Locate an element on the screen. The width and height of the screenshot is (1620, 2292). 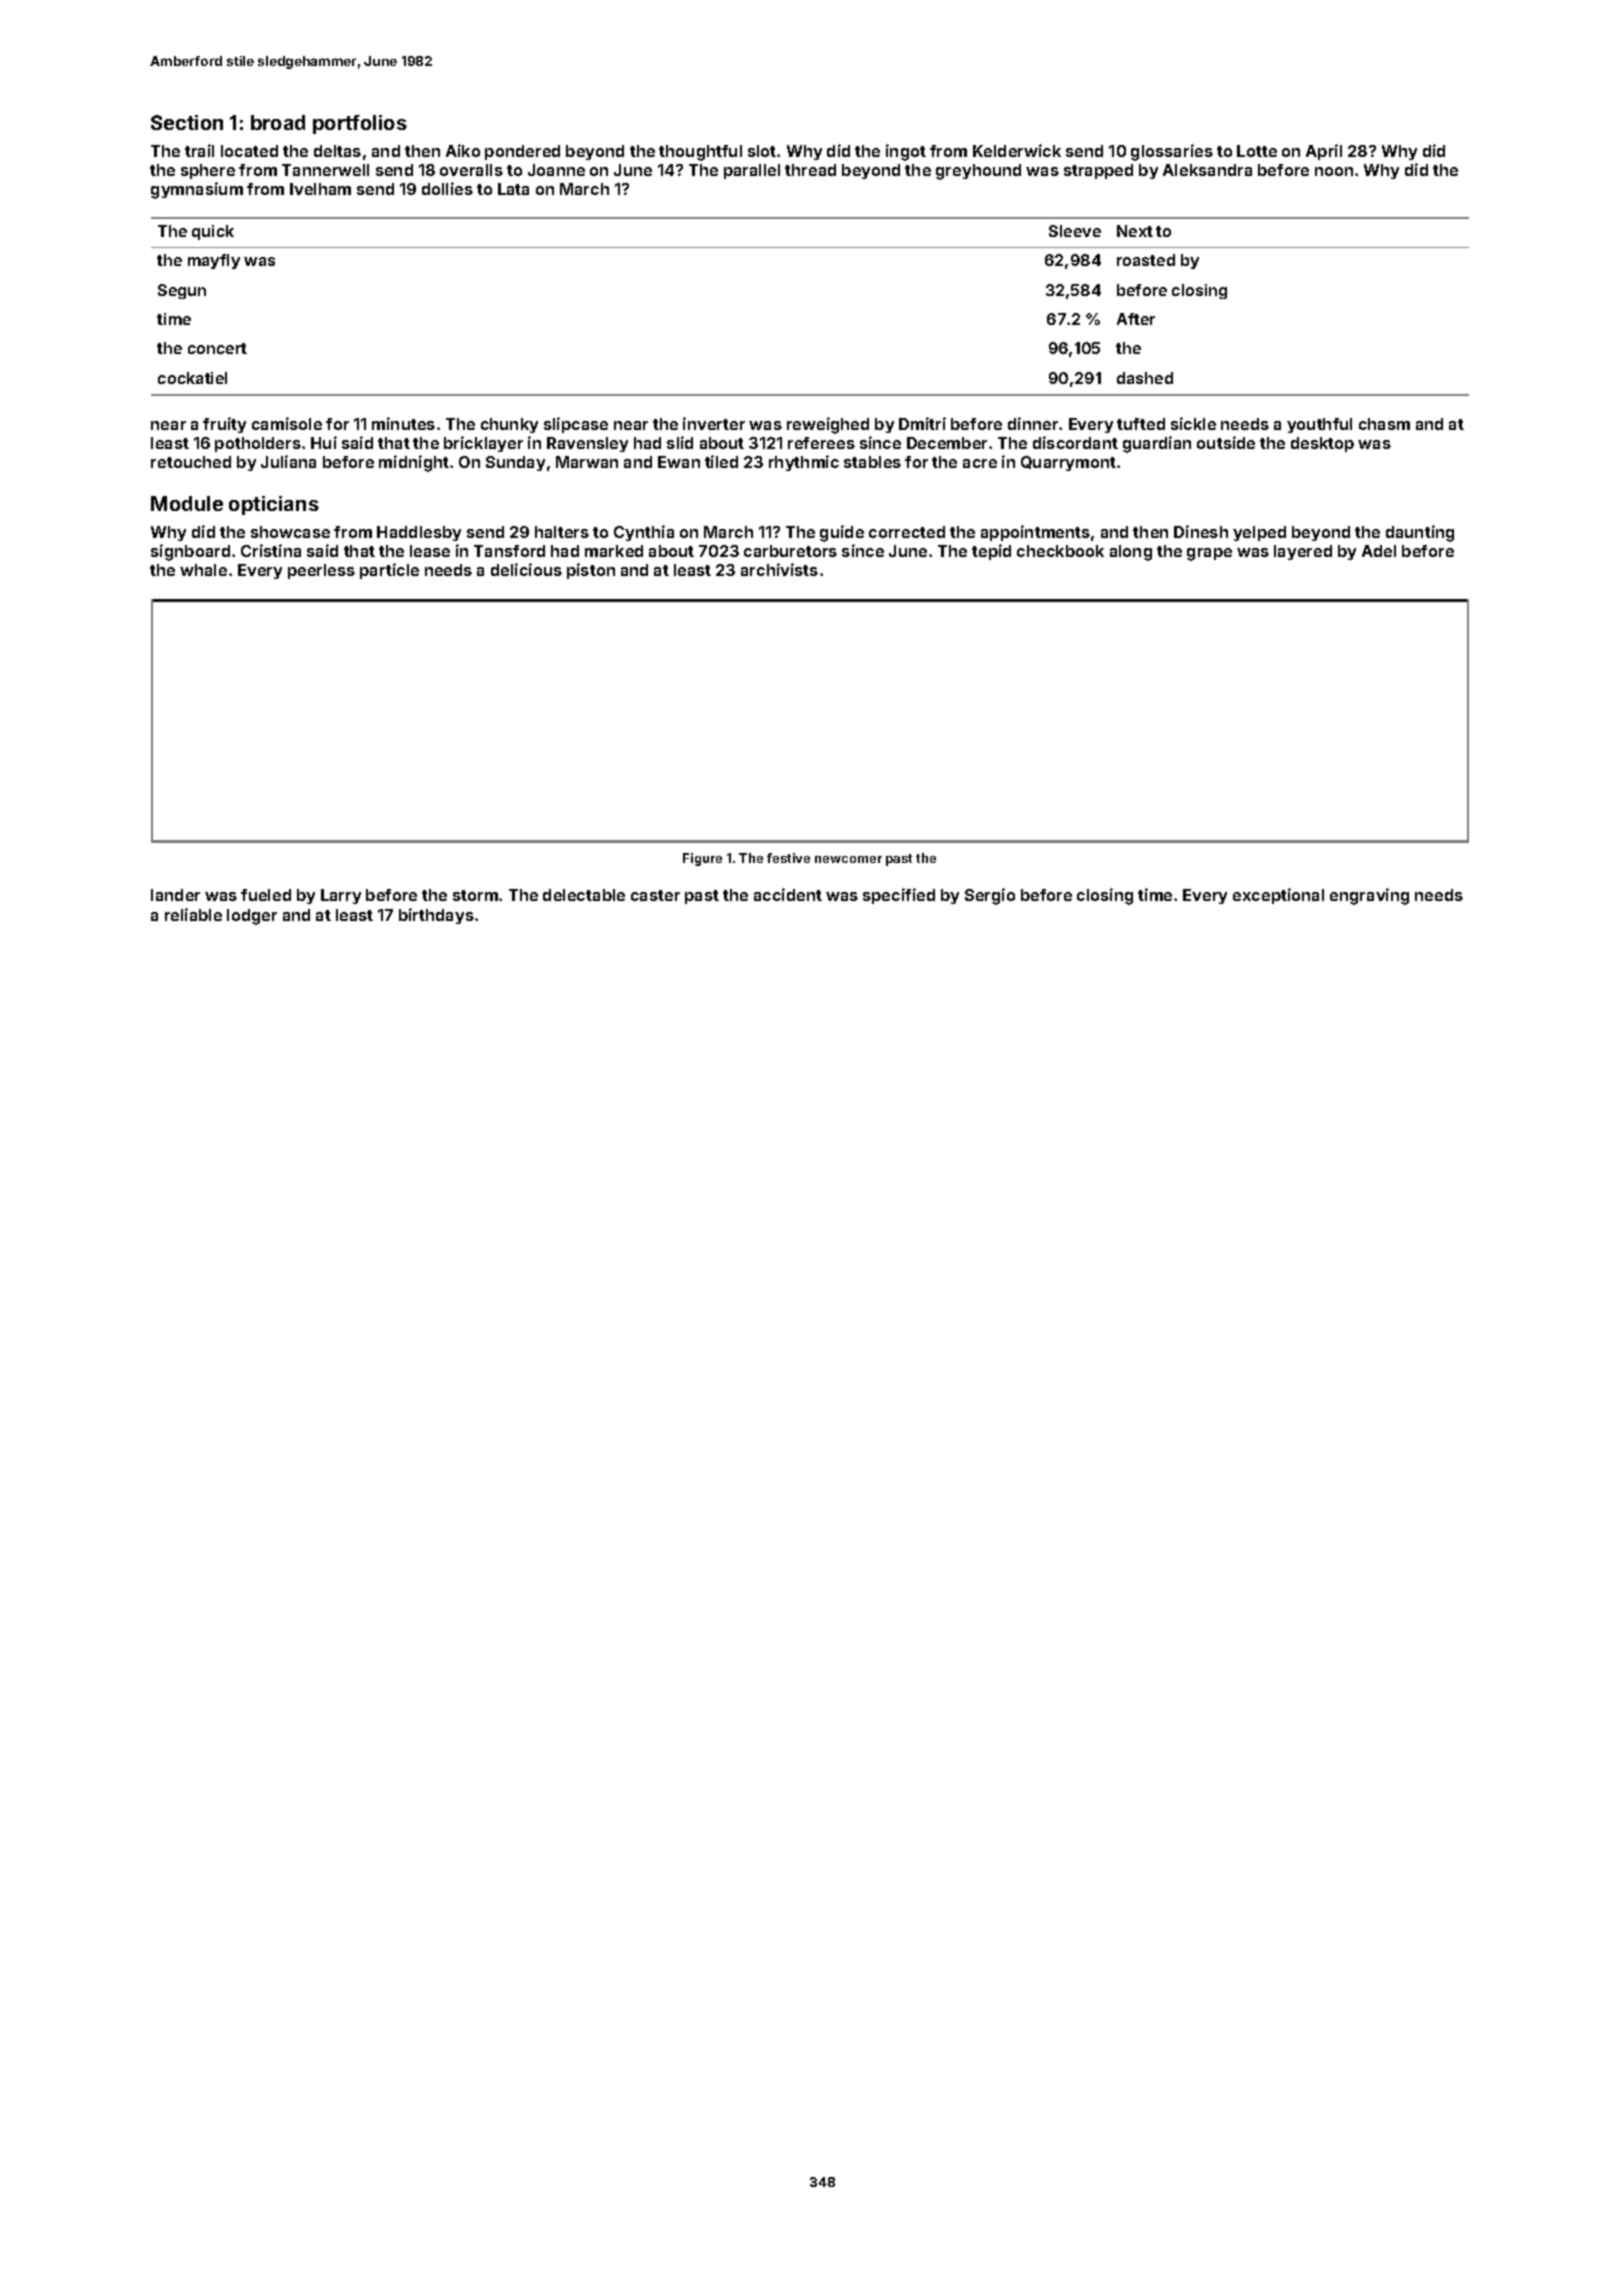
thoughtful is located at coordinates (700, 153).
